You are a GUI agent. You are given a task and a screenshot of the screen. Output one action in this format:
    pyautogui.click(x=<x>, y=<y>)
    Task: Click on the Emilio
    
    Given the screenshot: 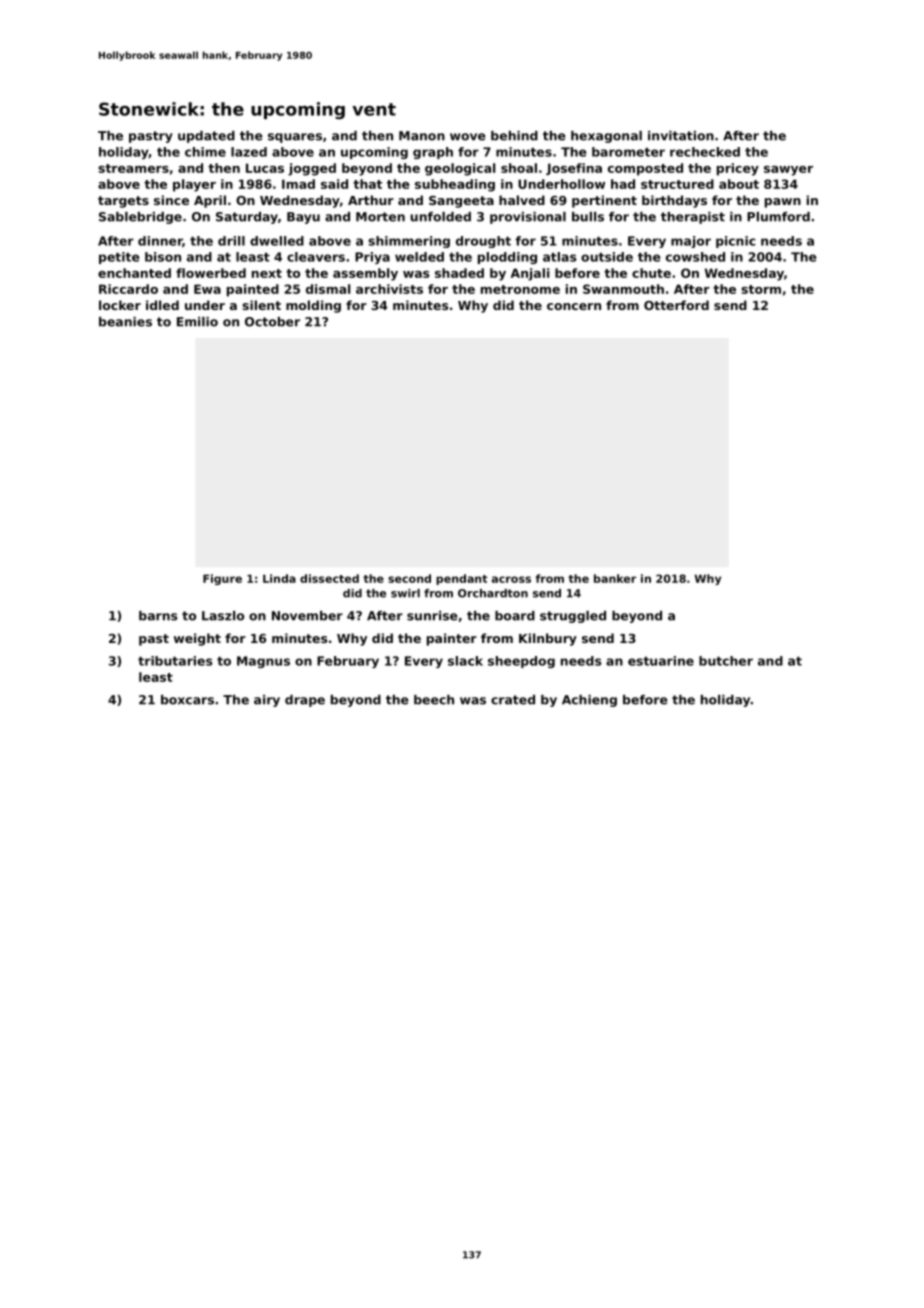 What is the action you would take?
    pyautogui.click(x=197, y=322)
